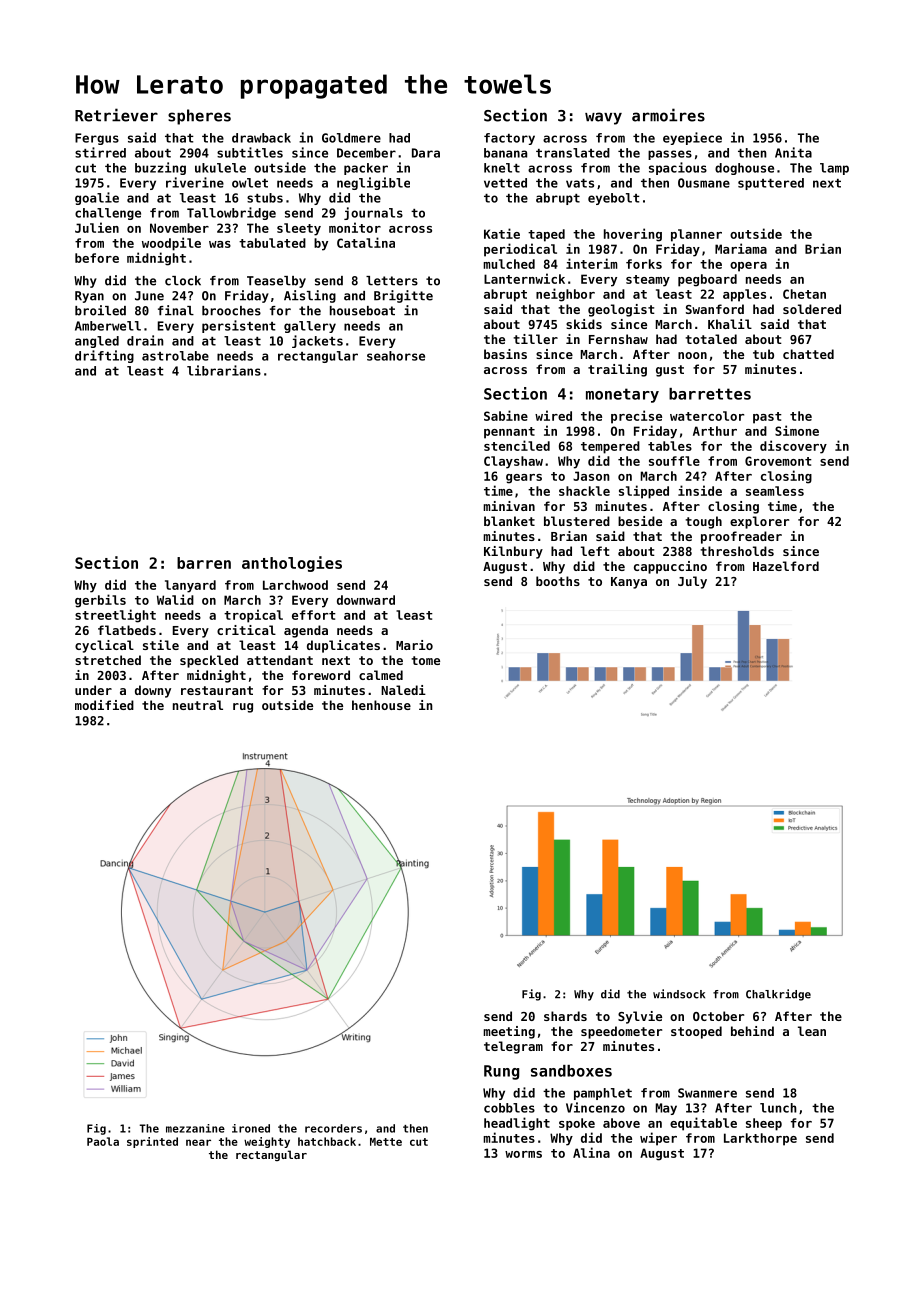  I want to click on meeting, so click(509, 1032).
